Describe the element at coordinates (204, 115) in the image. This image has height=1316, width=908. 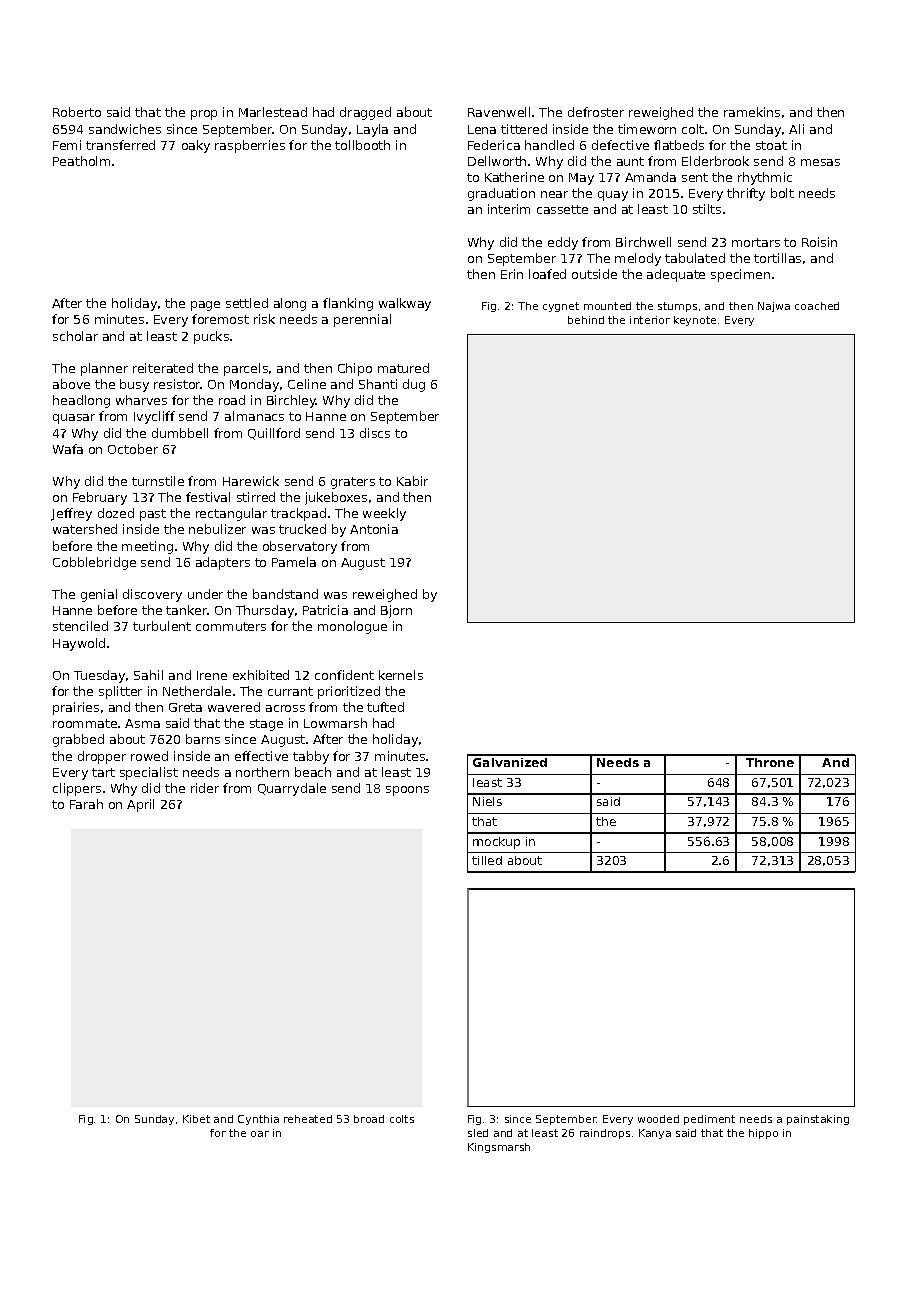
I see `prop` at that location.
